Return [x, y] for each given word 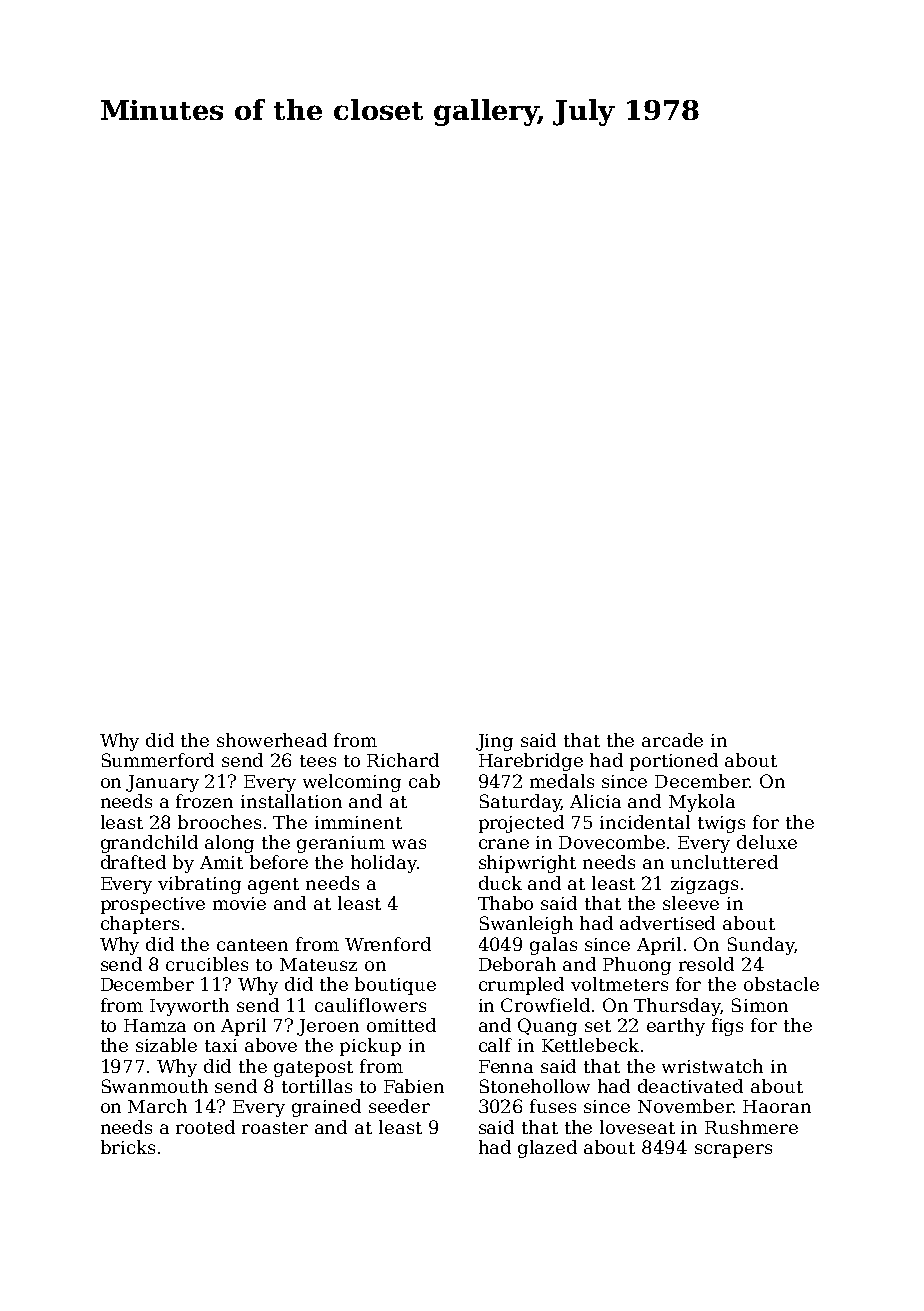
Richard [403, 760]
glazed [547, 1149]
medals [562, 781]
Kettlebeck [590, 1045]
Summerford [158, 760]
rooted [205, 1127]
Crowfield [545, 1005]
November [685, 1106]
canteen [252, 945]
